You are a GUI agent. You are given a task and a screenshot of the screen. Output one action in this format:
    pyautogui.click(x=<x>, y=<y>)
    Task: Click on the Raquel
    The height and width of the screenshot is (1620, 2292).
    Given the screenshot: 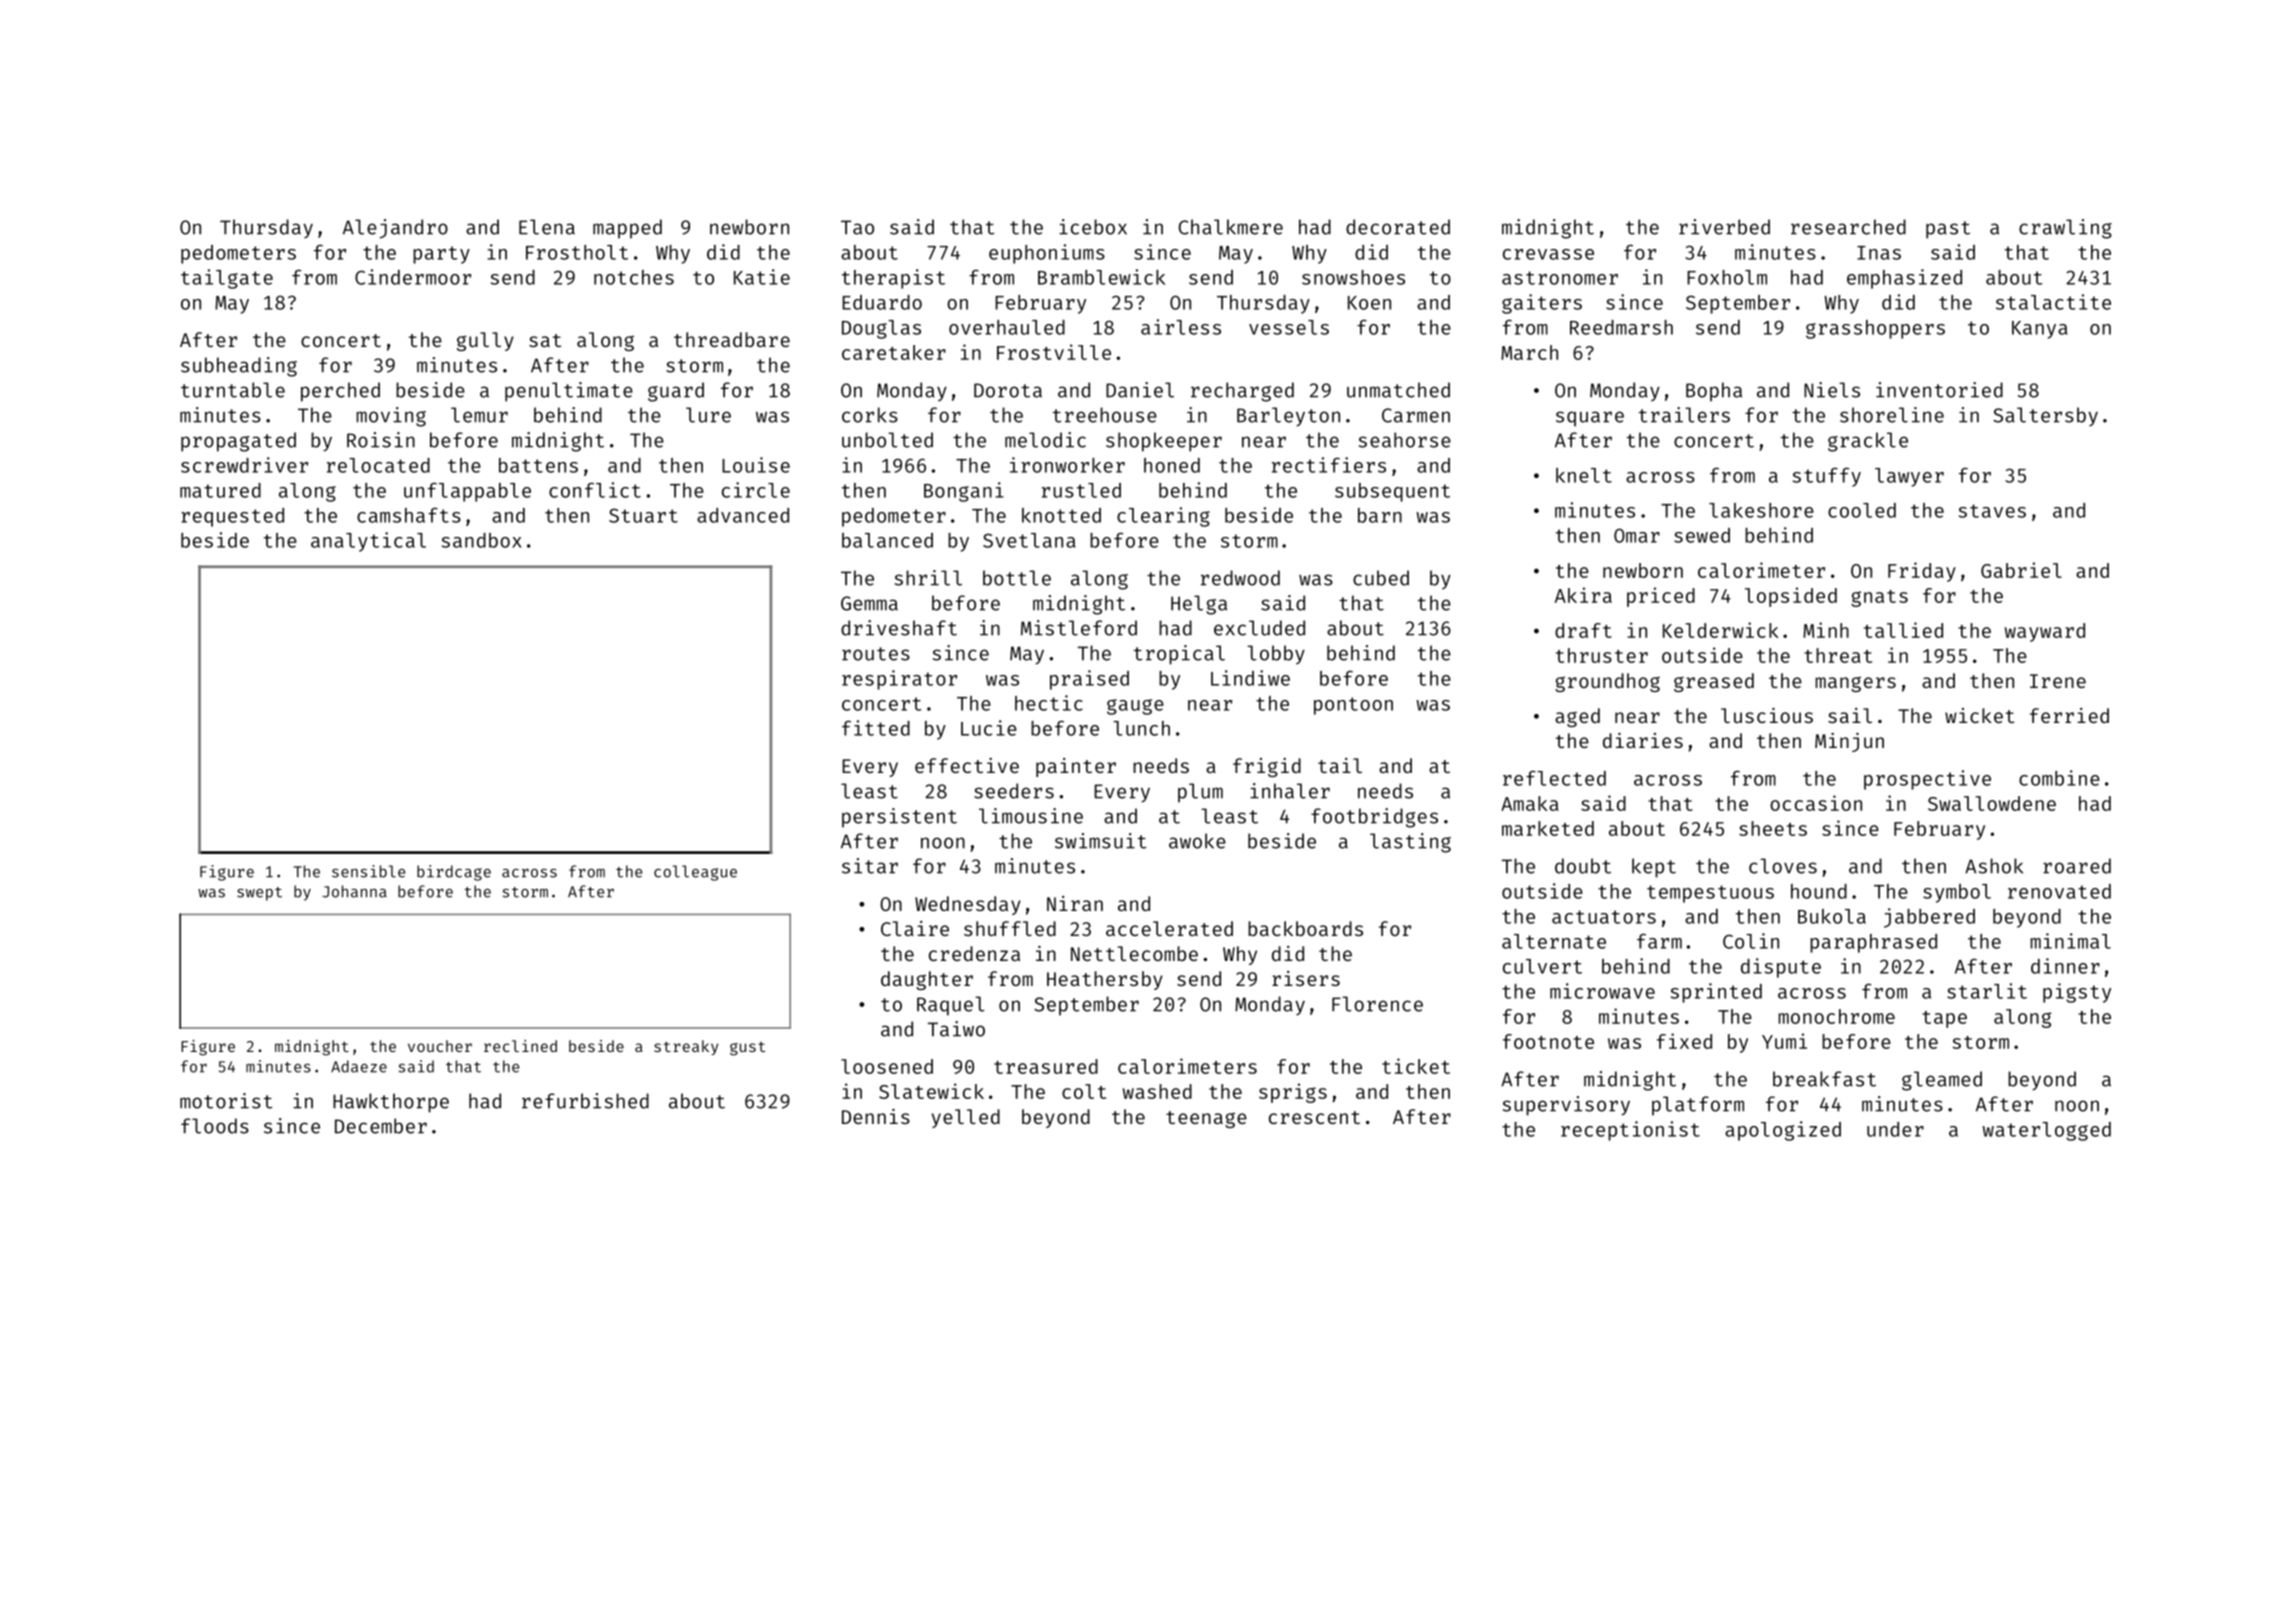 What is the action you would take?
    pyautogui.click(x=951, y=1006)
